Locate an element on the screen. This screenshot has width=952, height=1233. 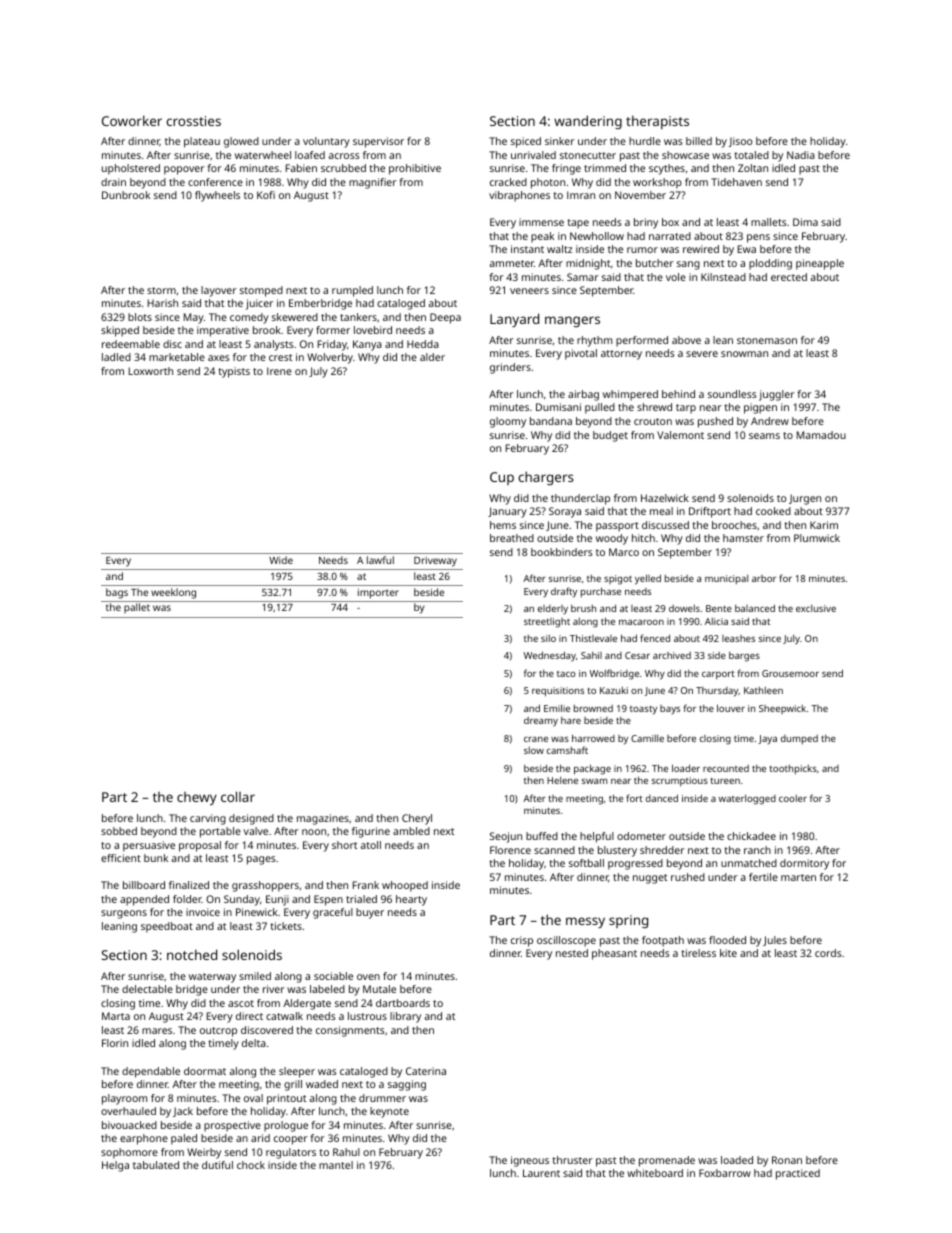
tankers is located at coordinates (358, 317).
